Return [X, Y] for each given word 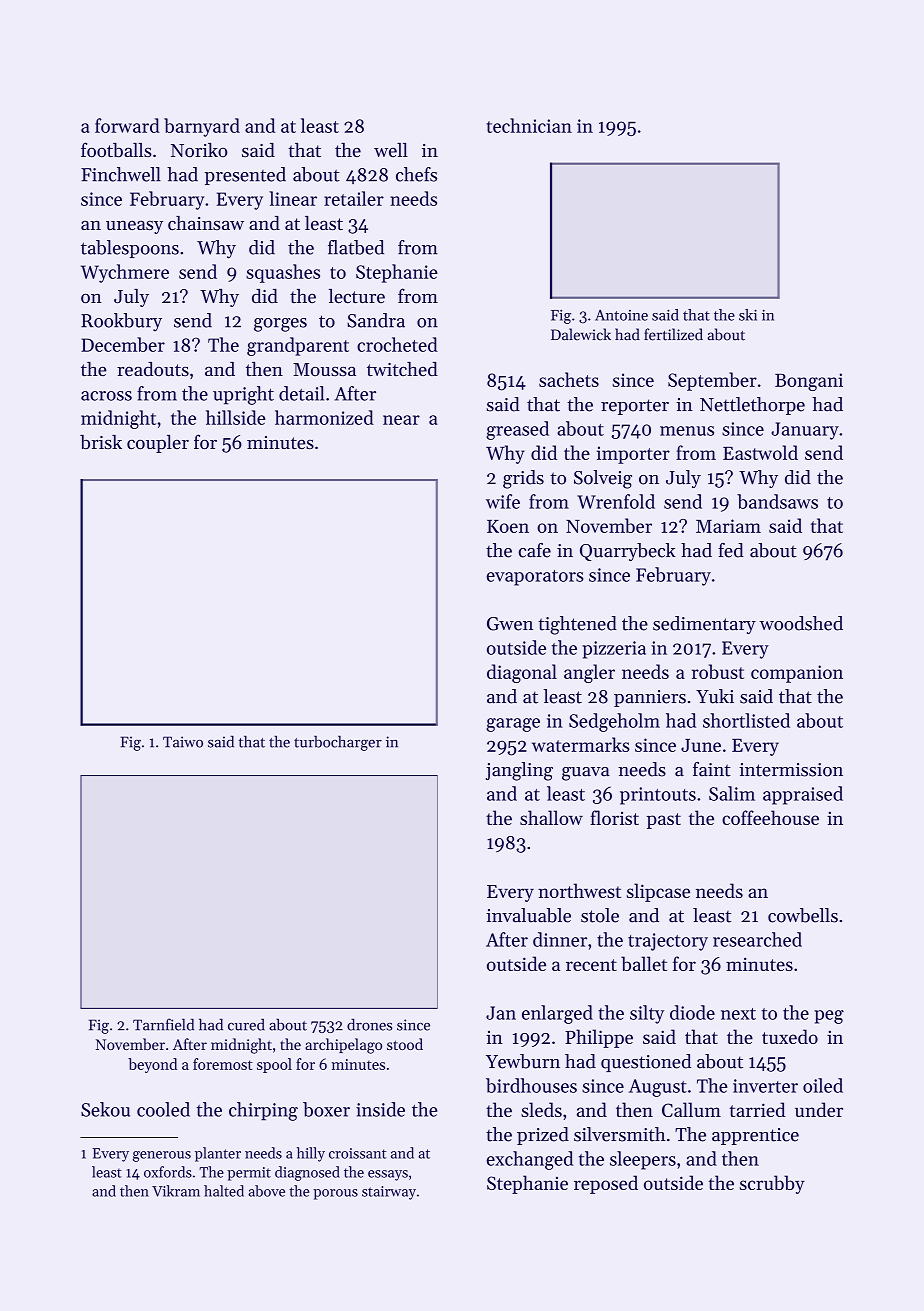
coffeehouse [770, 817]
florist [614, 817]
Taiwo [183, 742]
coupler [158, 444]
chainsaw [206, 223]
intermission [791, 770]
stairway [389, 1193]
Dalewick [581, 334]
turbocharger [338, 743]
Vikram [176, 1191]
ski [748, 315]
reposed [606, 1184]
